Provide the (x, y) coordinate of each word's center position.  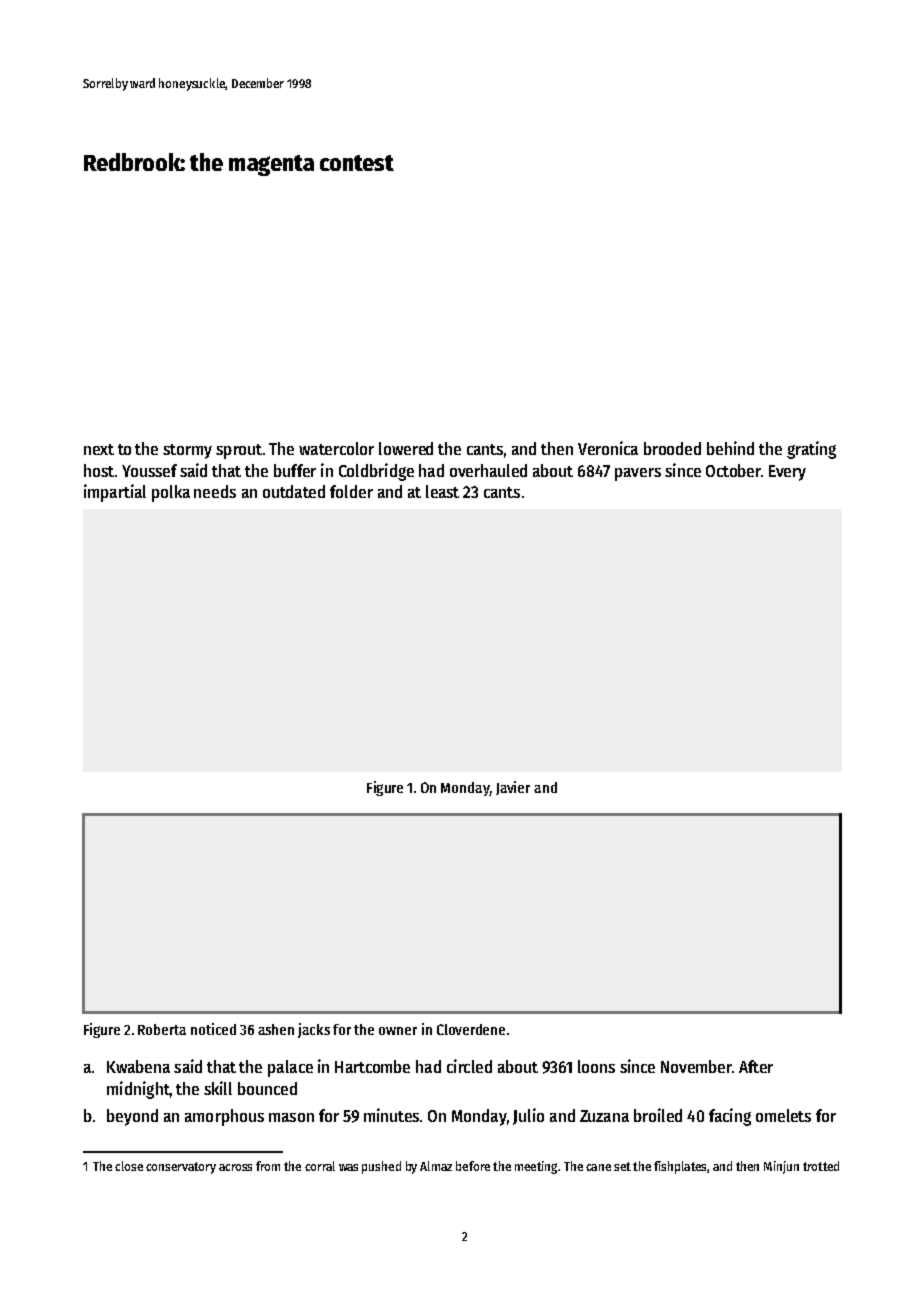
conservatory (181, 1168)
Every (787, 473)
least (442, 491)
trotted (821, 1166)
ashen (276, 1029)
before (473, 1166)
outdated (294, 491)
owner (398, 1031)
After (756, 1066)
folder (351, 491)
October (733, 470)
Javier (513, 788)
